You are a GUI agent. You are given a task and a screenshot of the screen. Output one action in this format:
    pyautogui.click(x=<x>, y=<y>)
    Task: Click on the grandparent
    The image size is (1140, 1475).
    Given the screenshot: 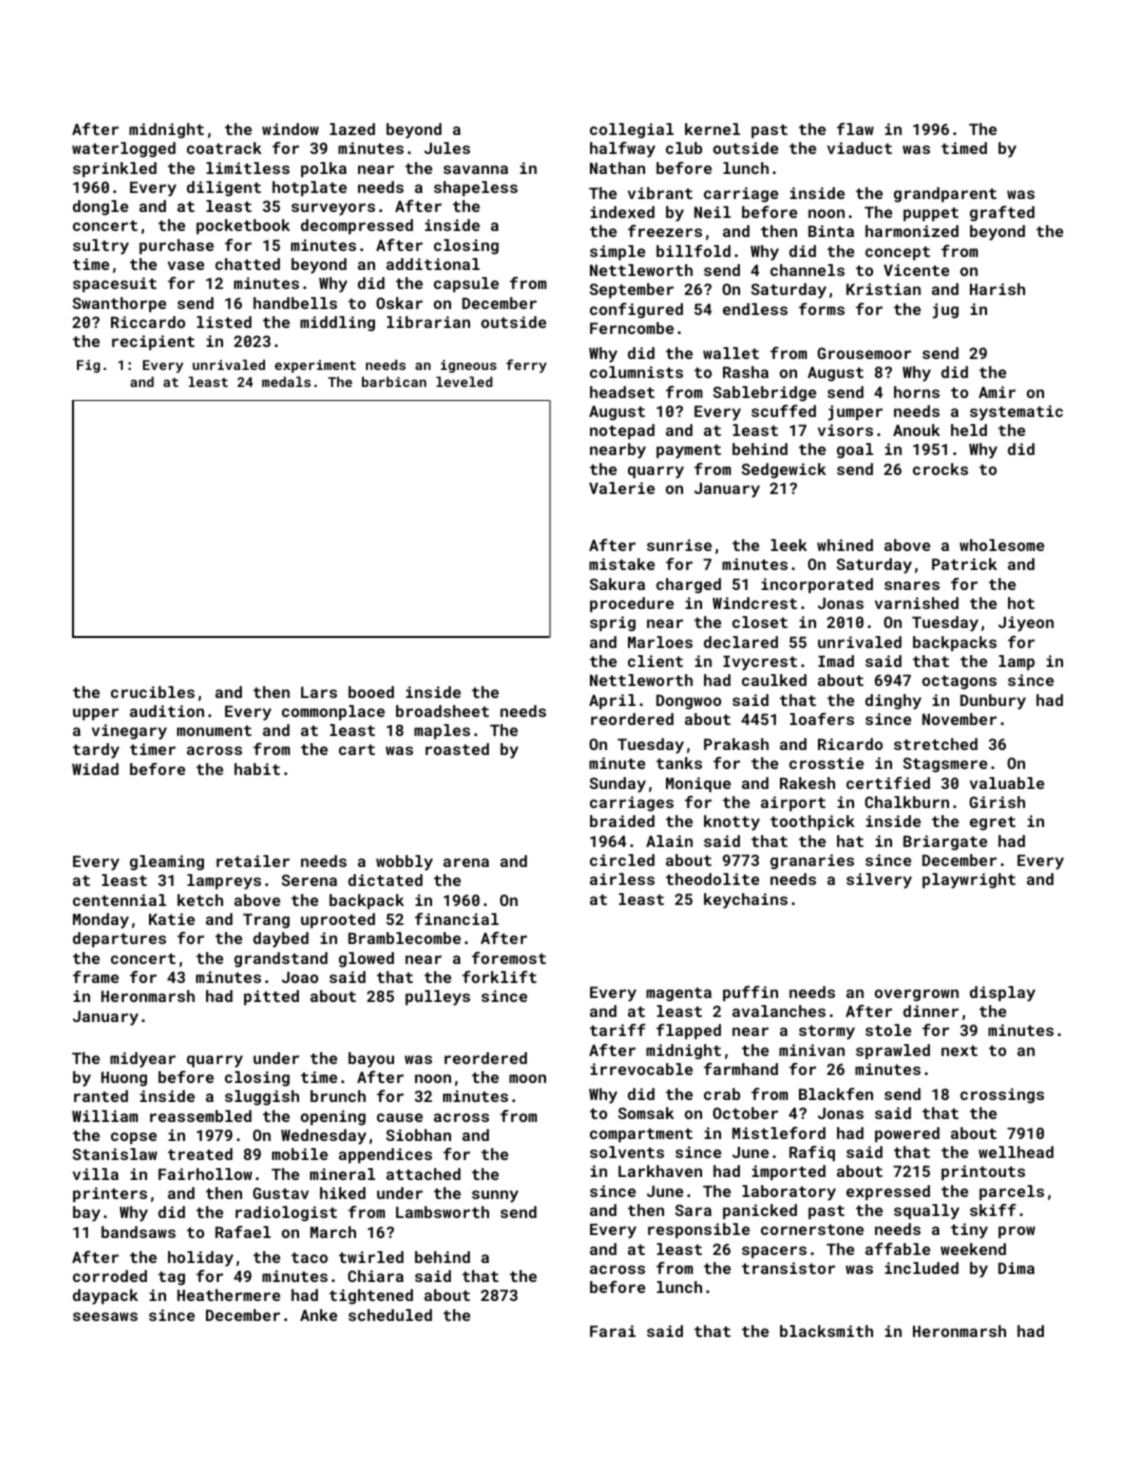 What is the action you would take?
    pyautogui.click(x=945, y=195)
